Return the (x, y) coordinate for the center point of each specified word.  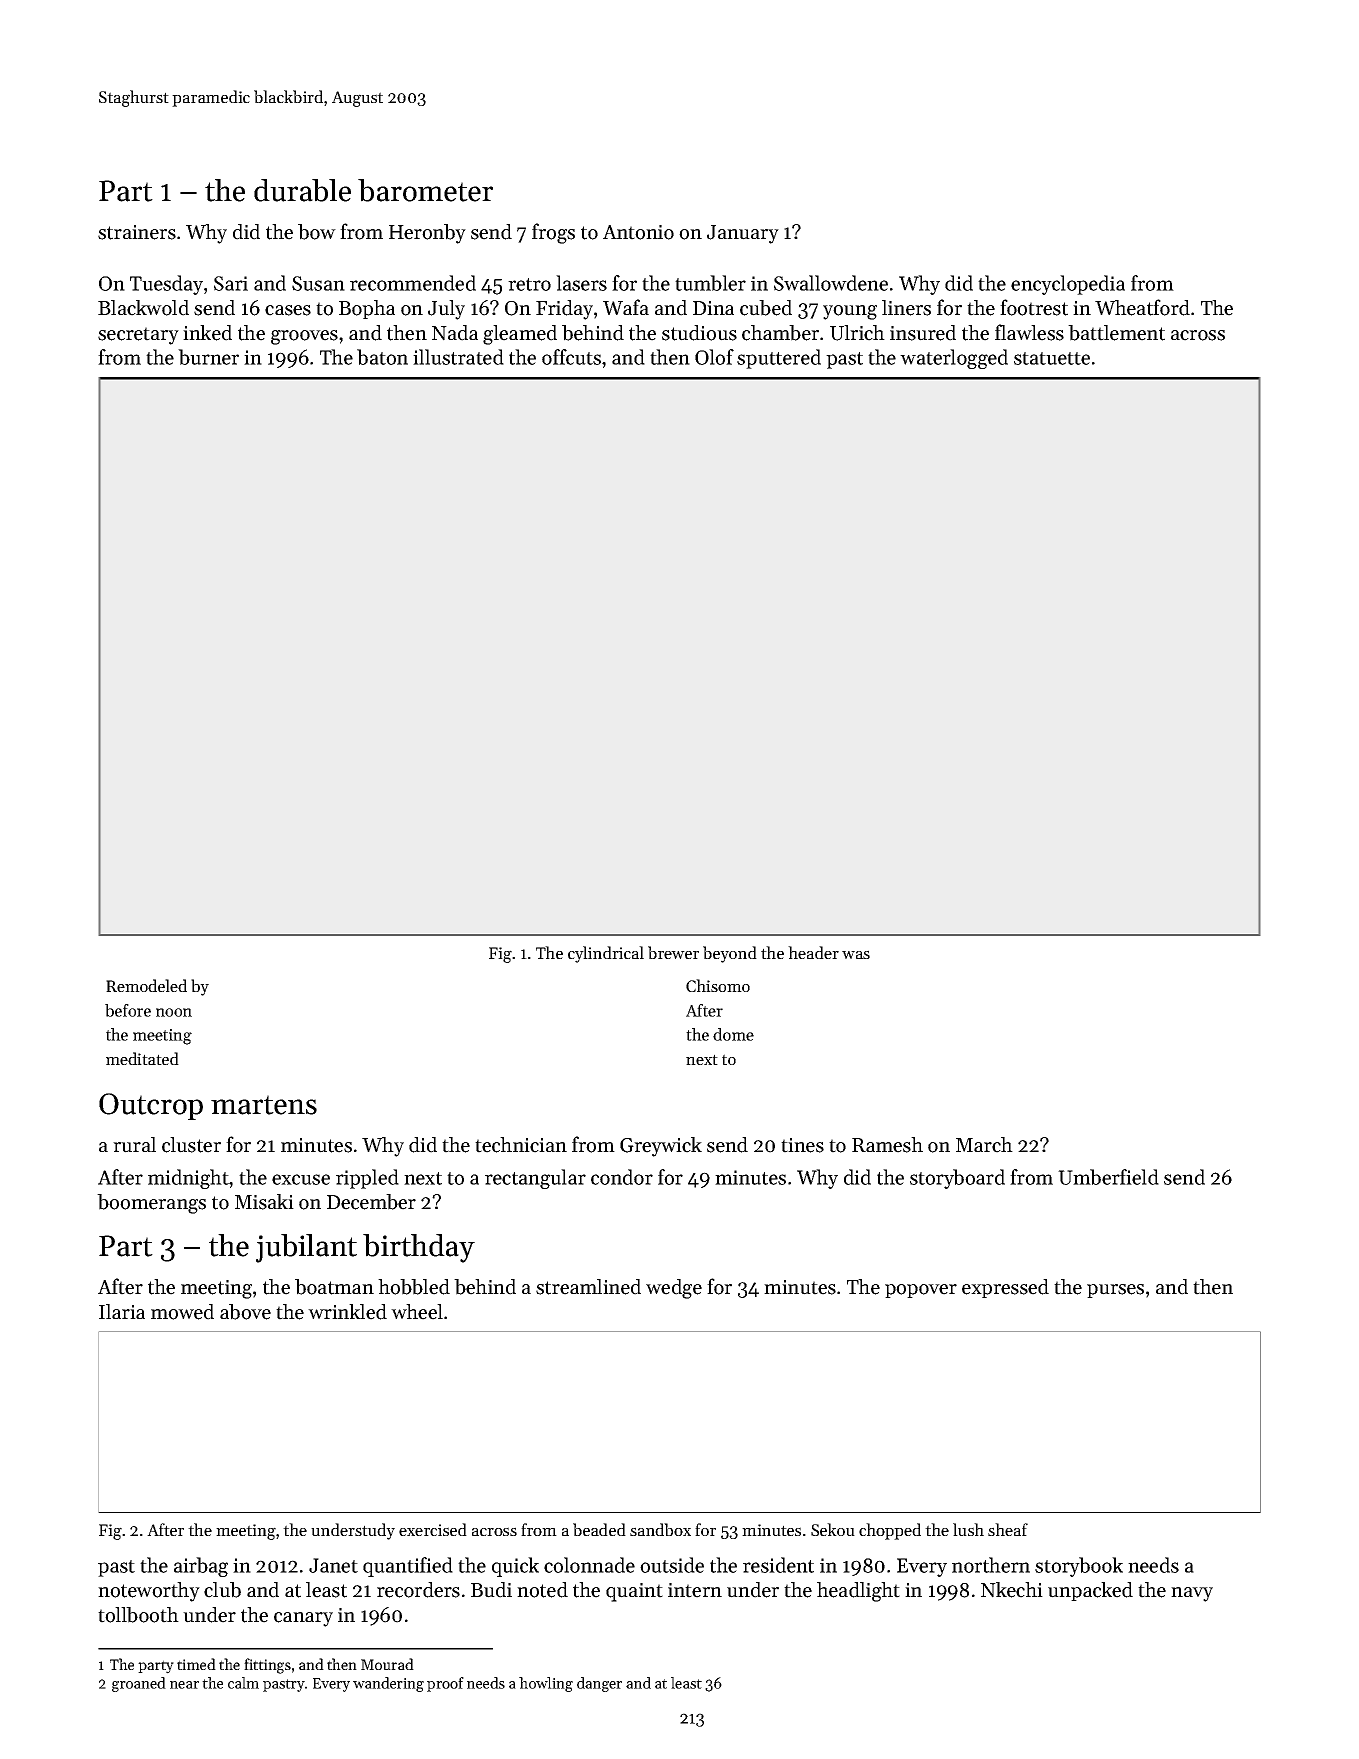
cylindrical (606, 954)
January (743, 234)
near (184, 1685)
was (856, 954)
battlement (1116, 333)
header (813, 952)
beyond (730, 954)
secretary (138, 336)
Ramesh (887, 1145)
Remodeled (146, 985)
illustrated (458, 357)
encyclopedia (1068, 285)
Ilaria (122, 1311)
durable (302, 190)
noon (174, 1012)
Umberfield (1108, 1177)
